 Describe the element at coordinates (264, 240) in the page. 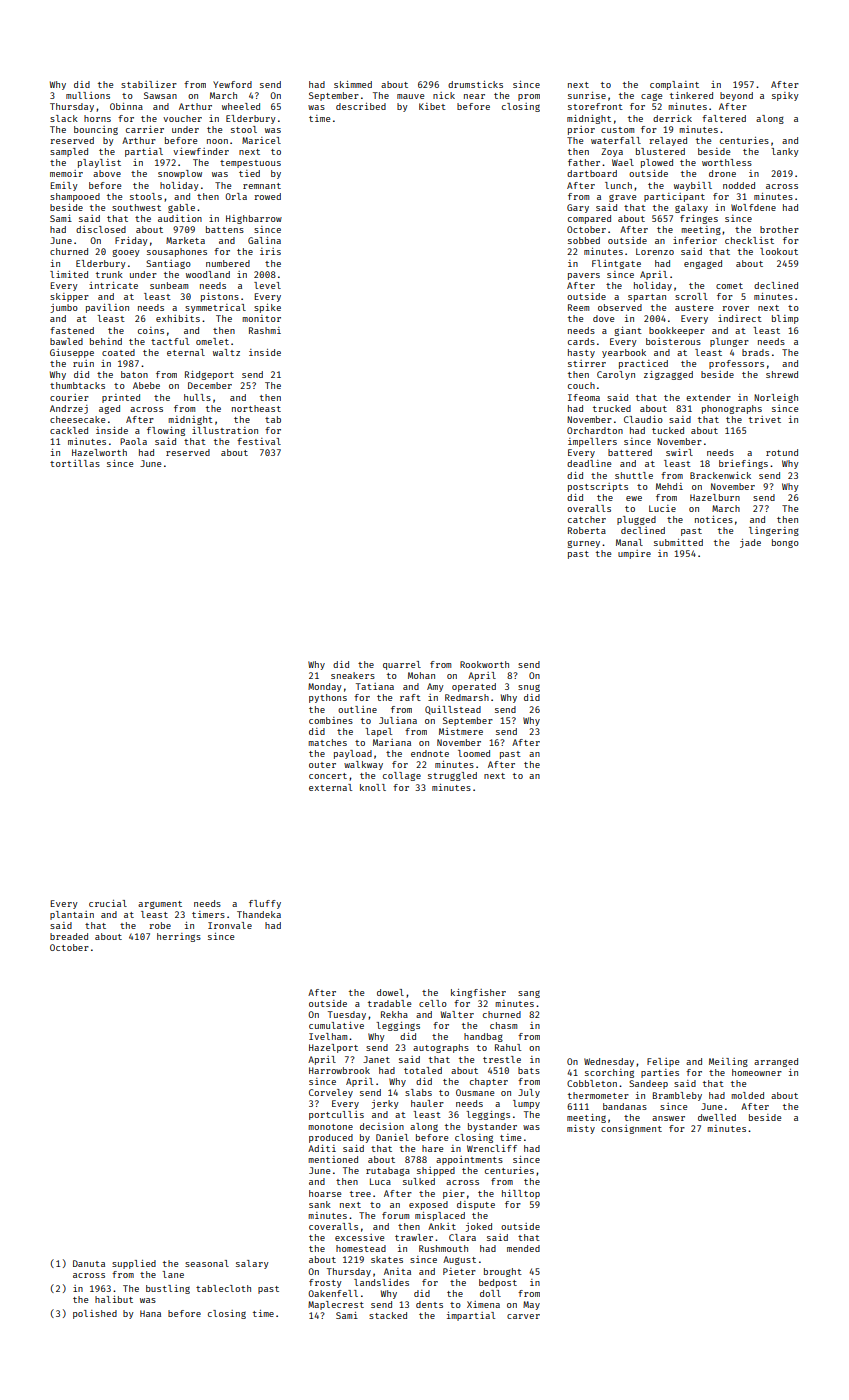

I see `Galina` at that location.
